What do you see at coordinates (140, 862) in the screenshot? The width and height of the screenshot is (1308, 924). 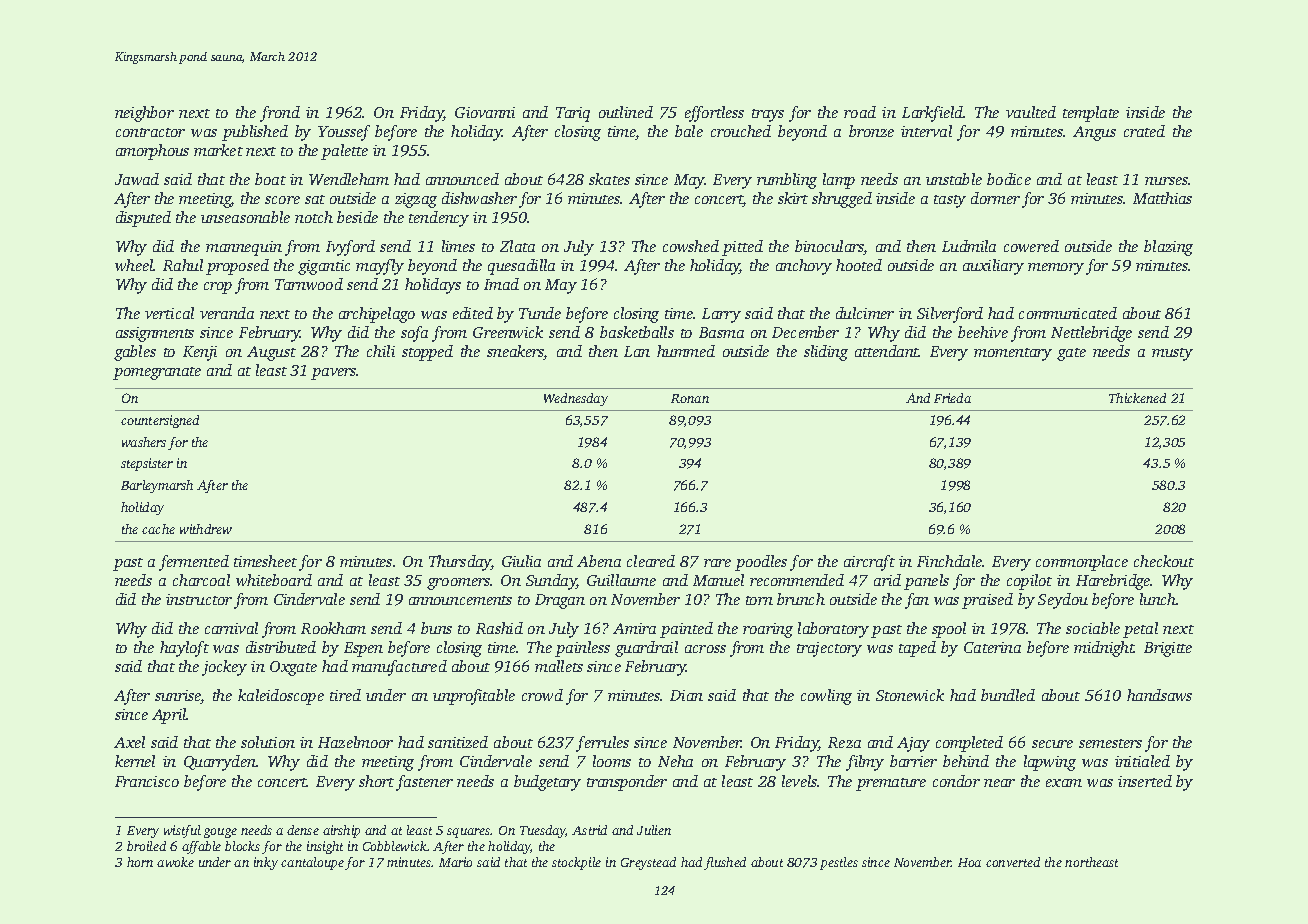 I see `horn` at bounding box center [140, 862].
